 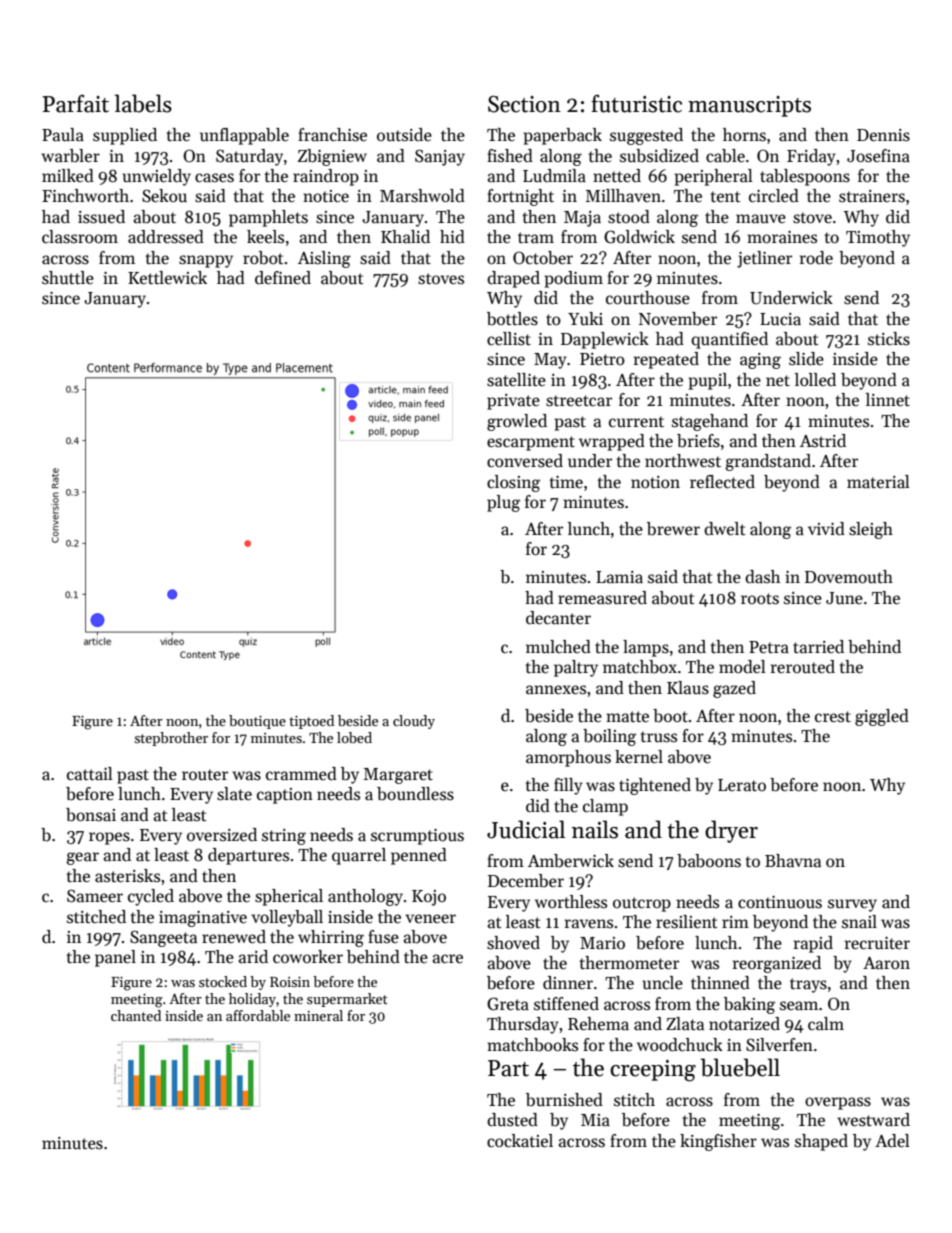 What do you see at coordinates (718, 1142) in the screenshot?
I see `kingfisher` at bounding box center [718, 1142].
